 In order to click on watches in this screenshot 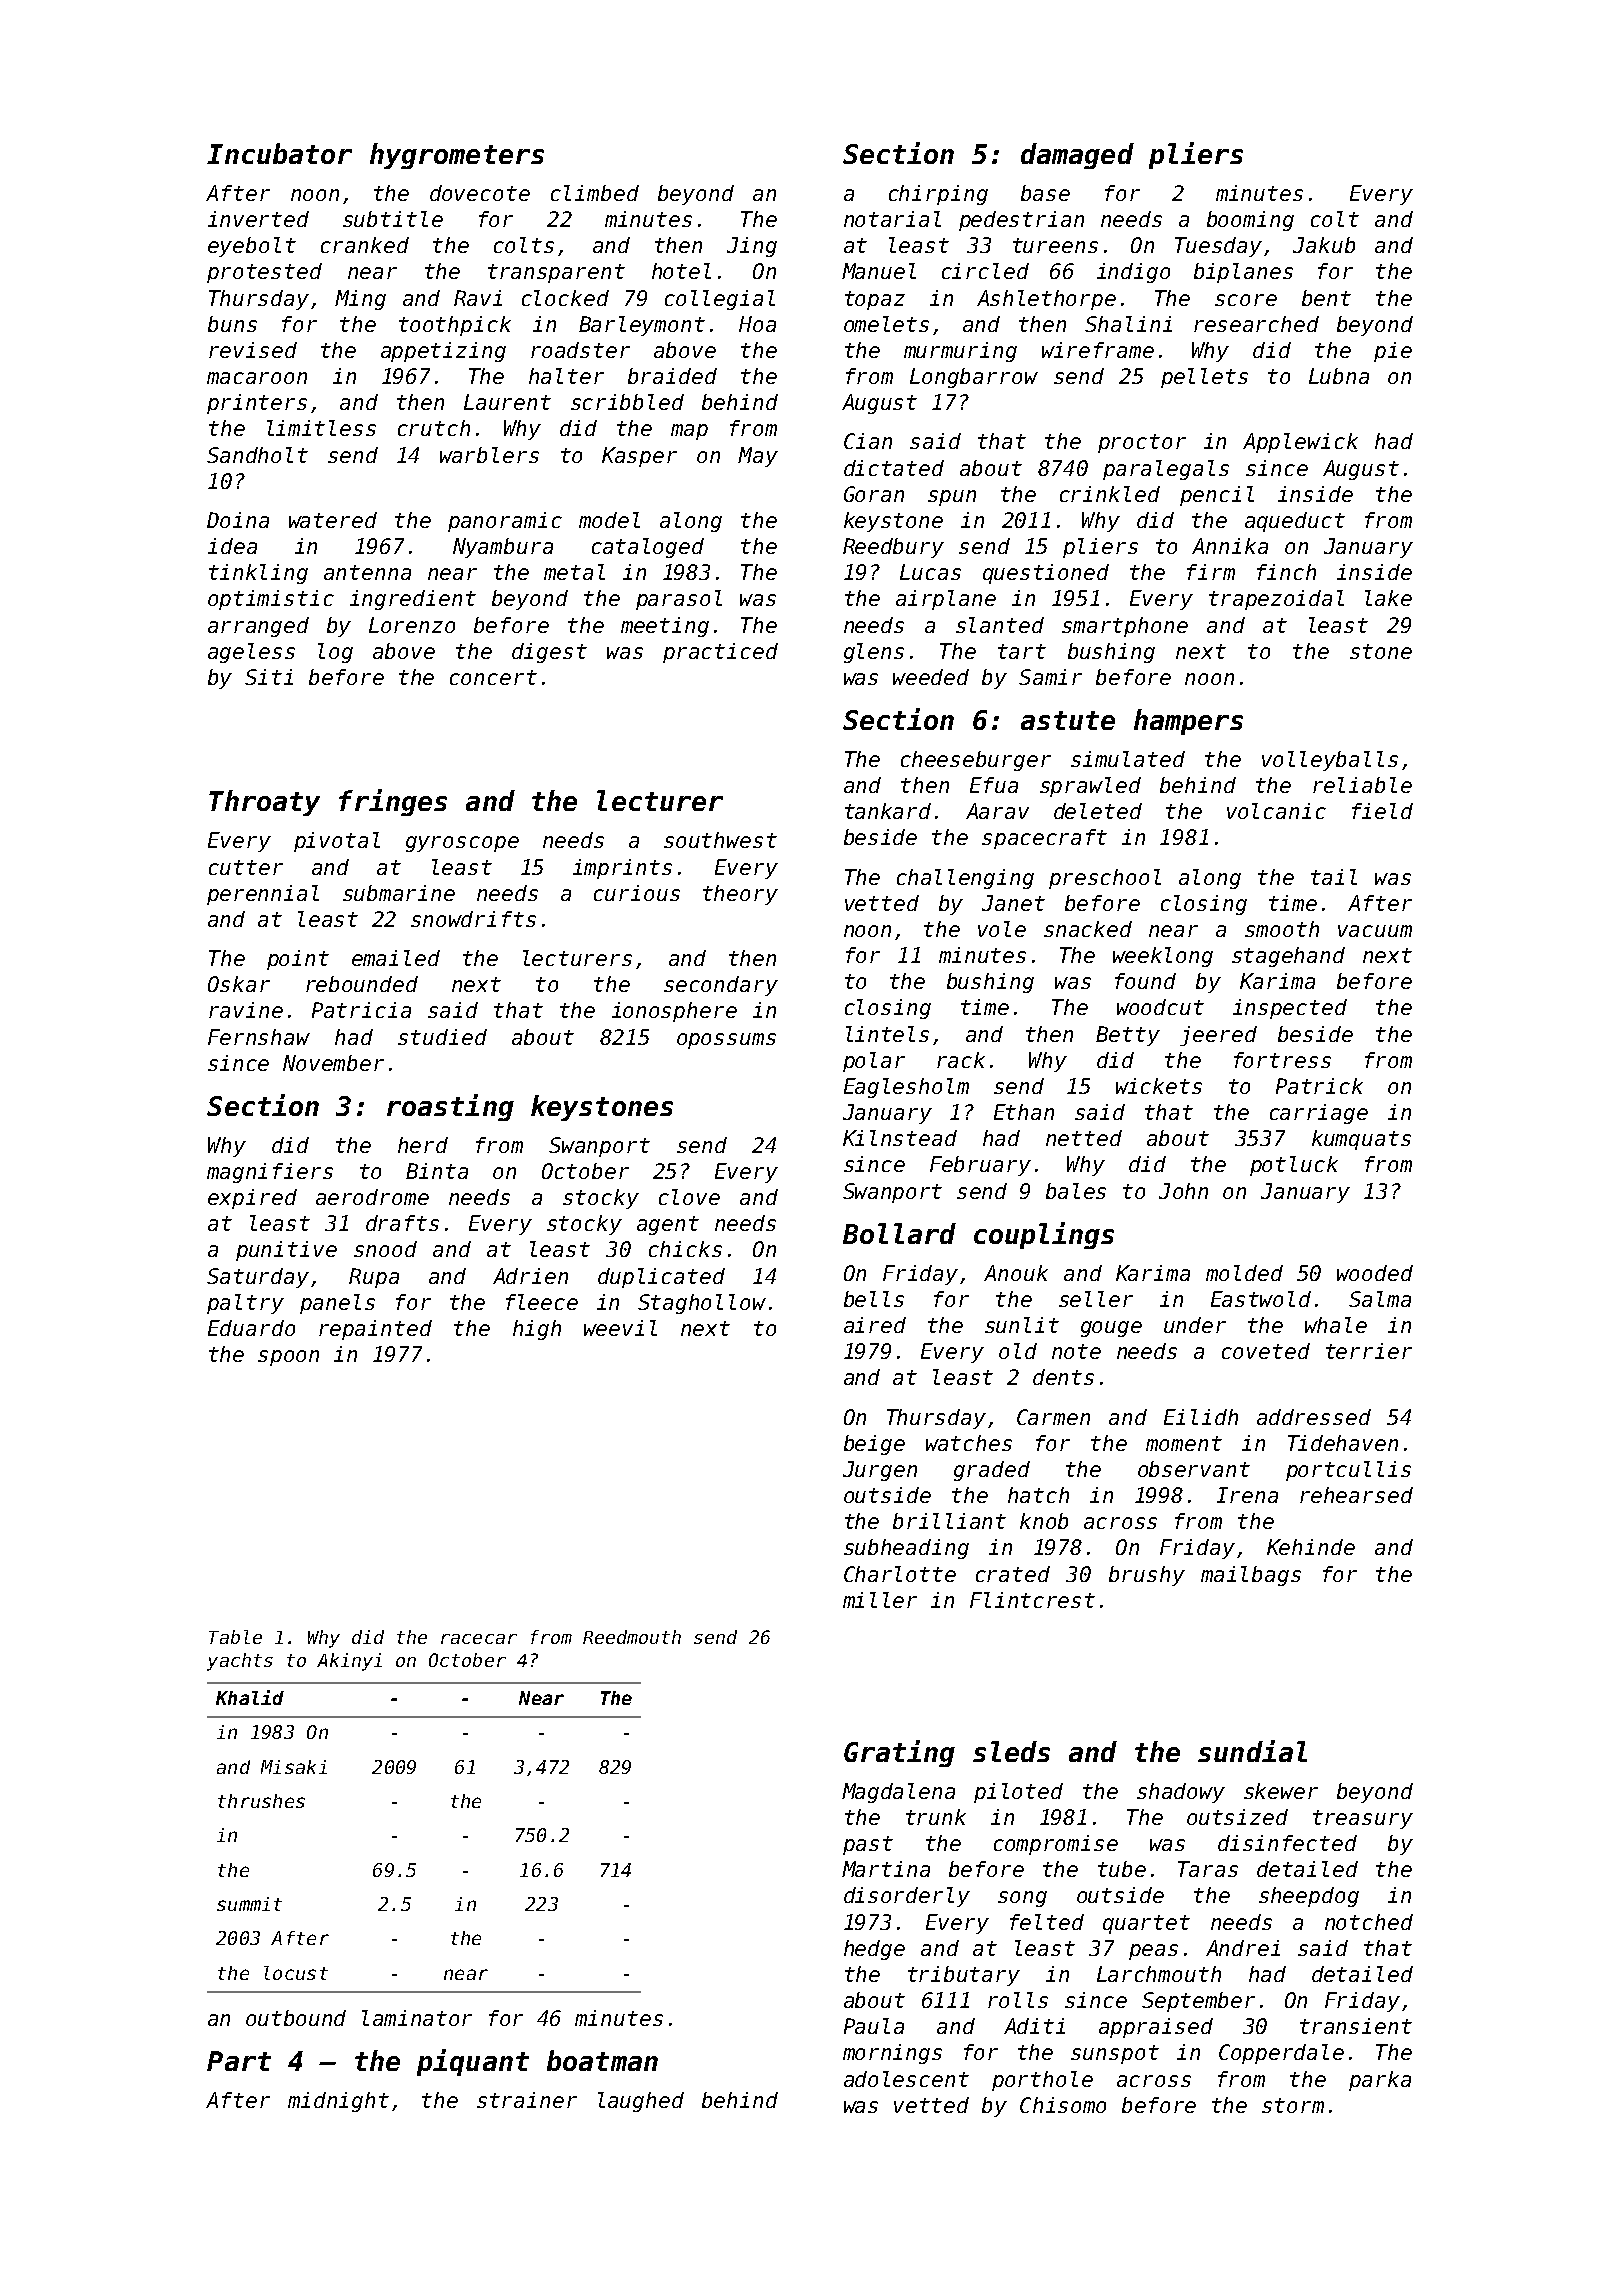, I will do `click(969, 1443)`.
